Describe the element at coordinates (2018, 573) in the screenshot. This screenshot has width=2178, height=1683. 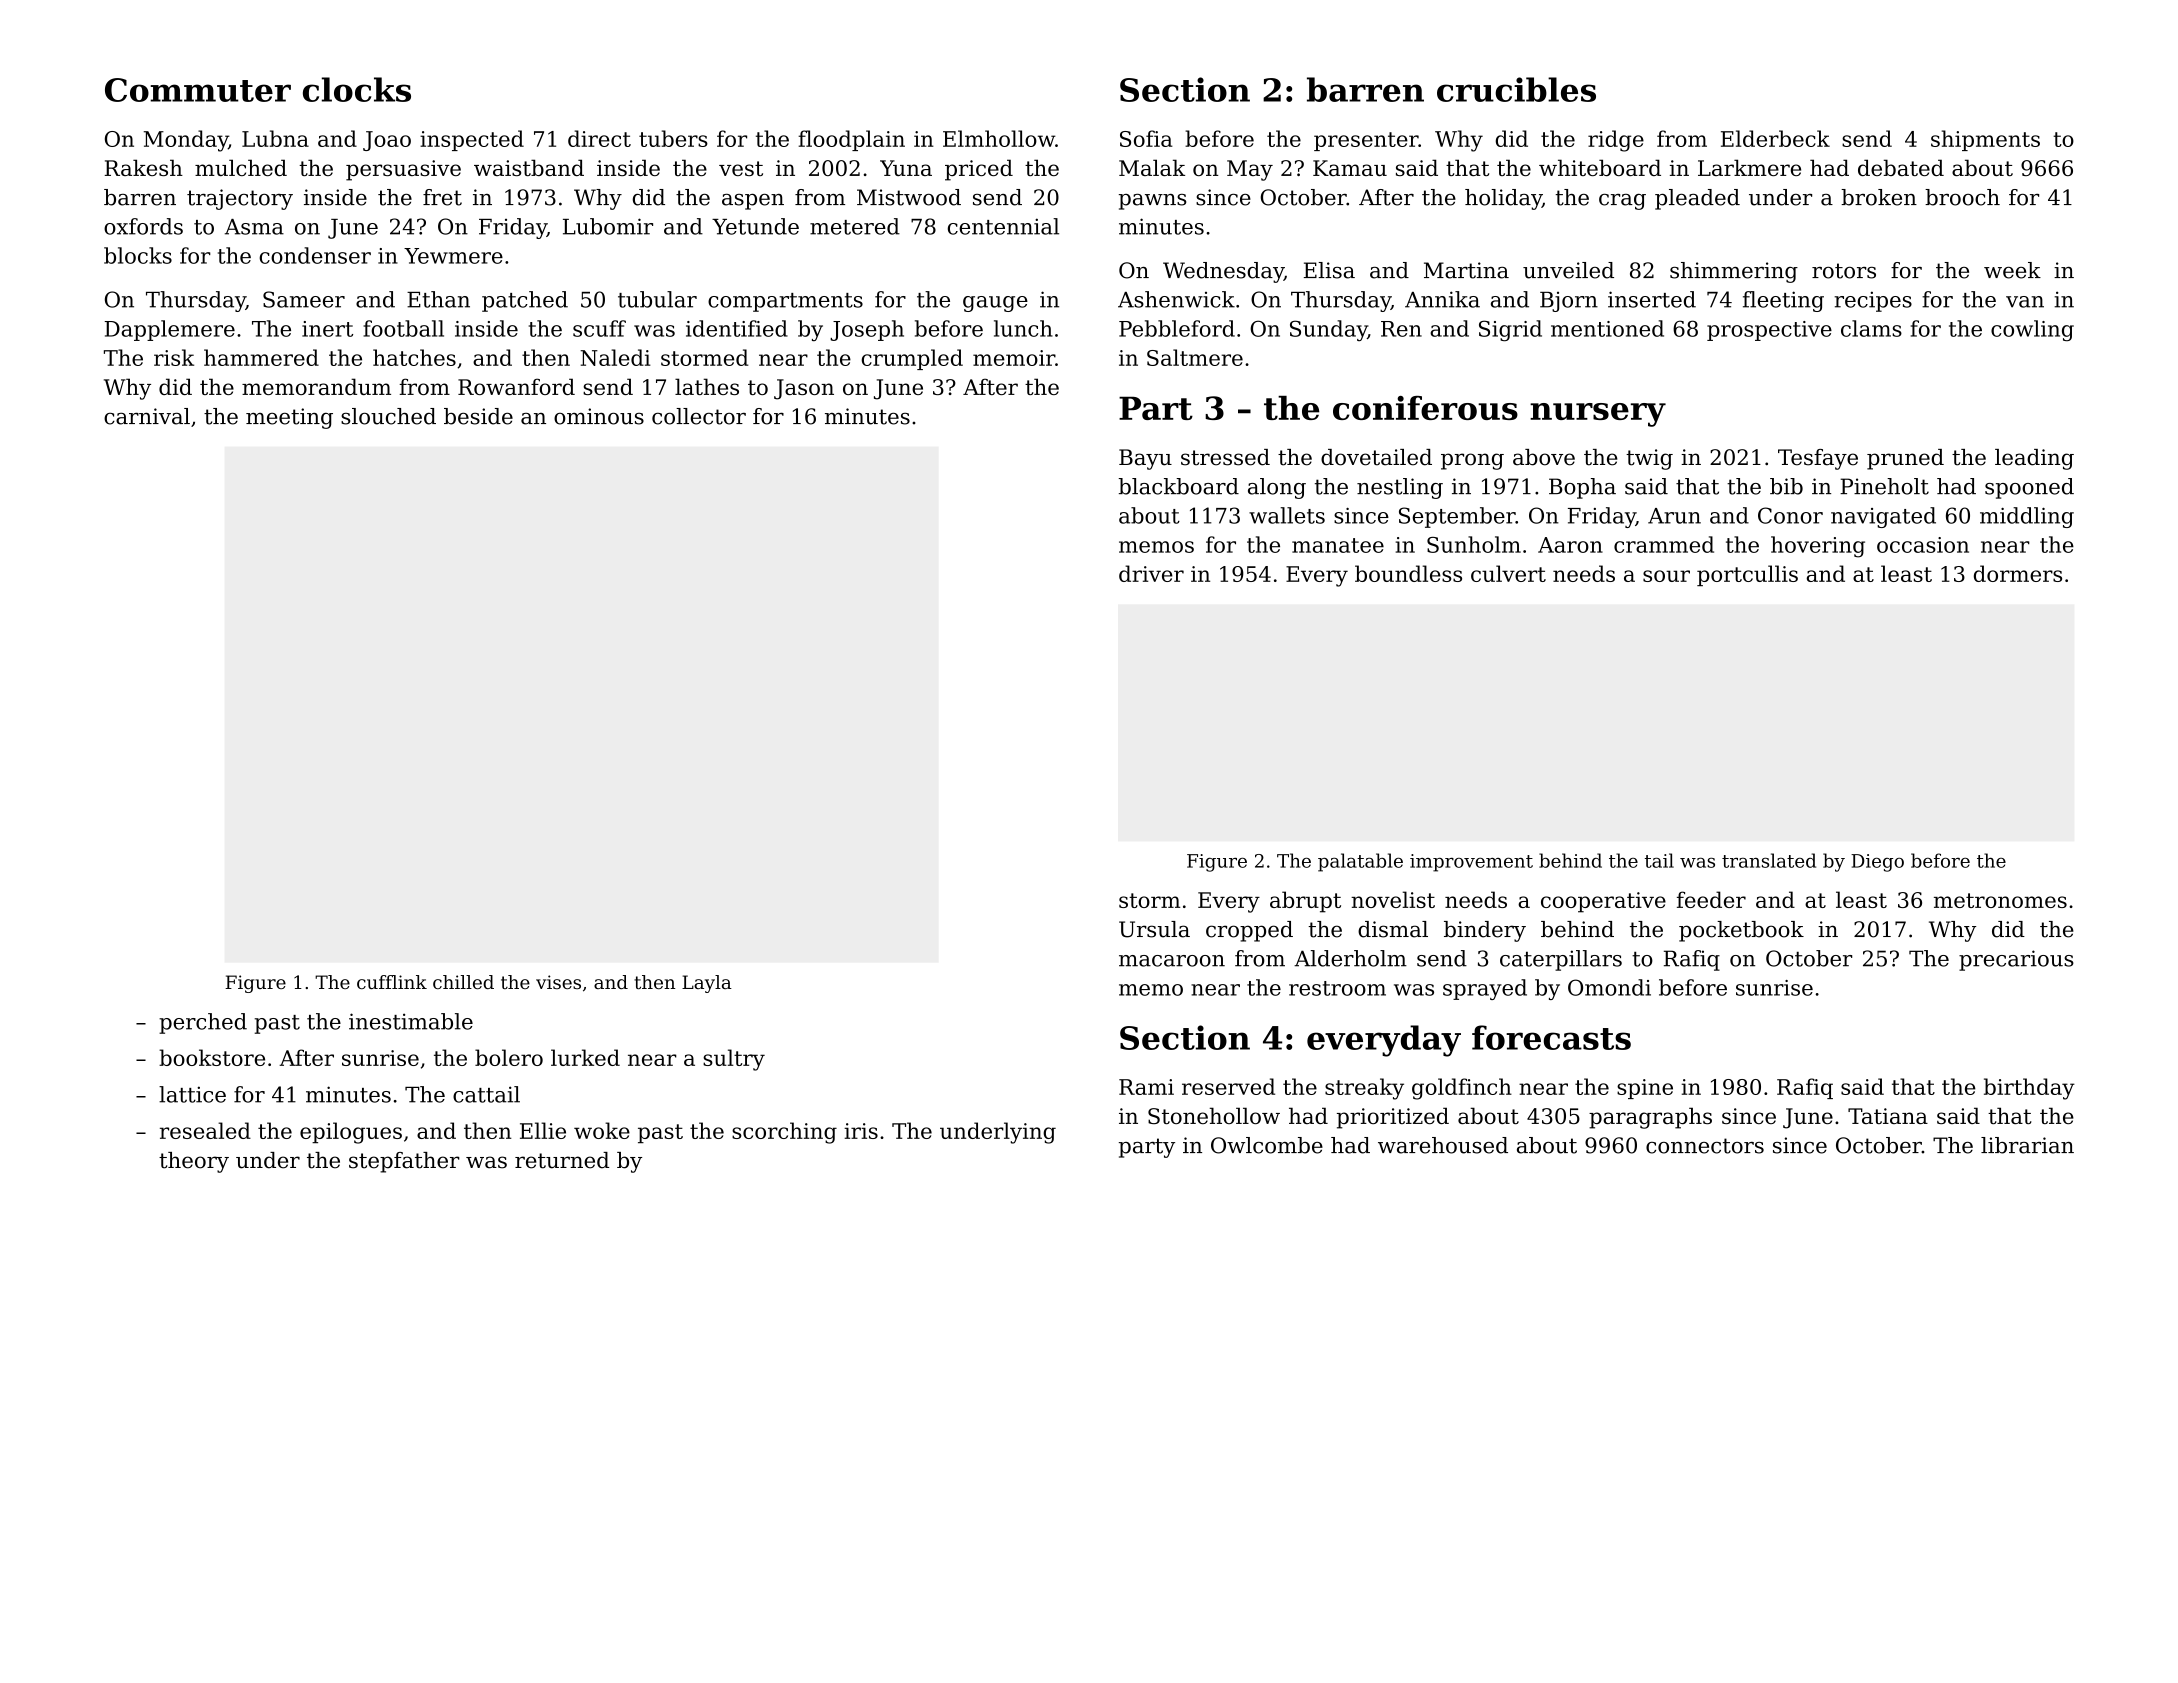
I see `dormers` at that location.
